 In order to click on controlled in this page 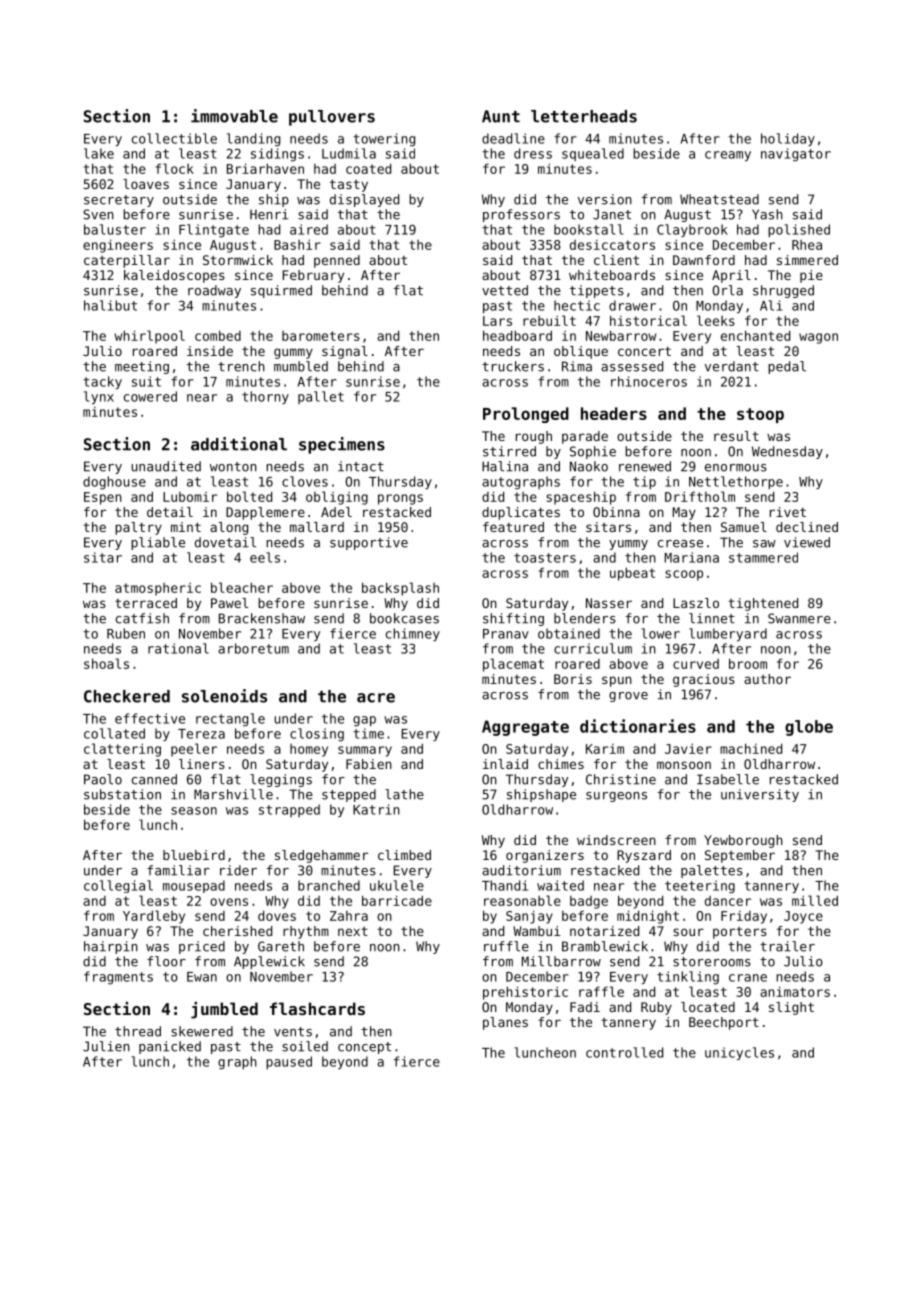, I will do `click(624, 1052)`.
